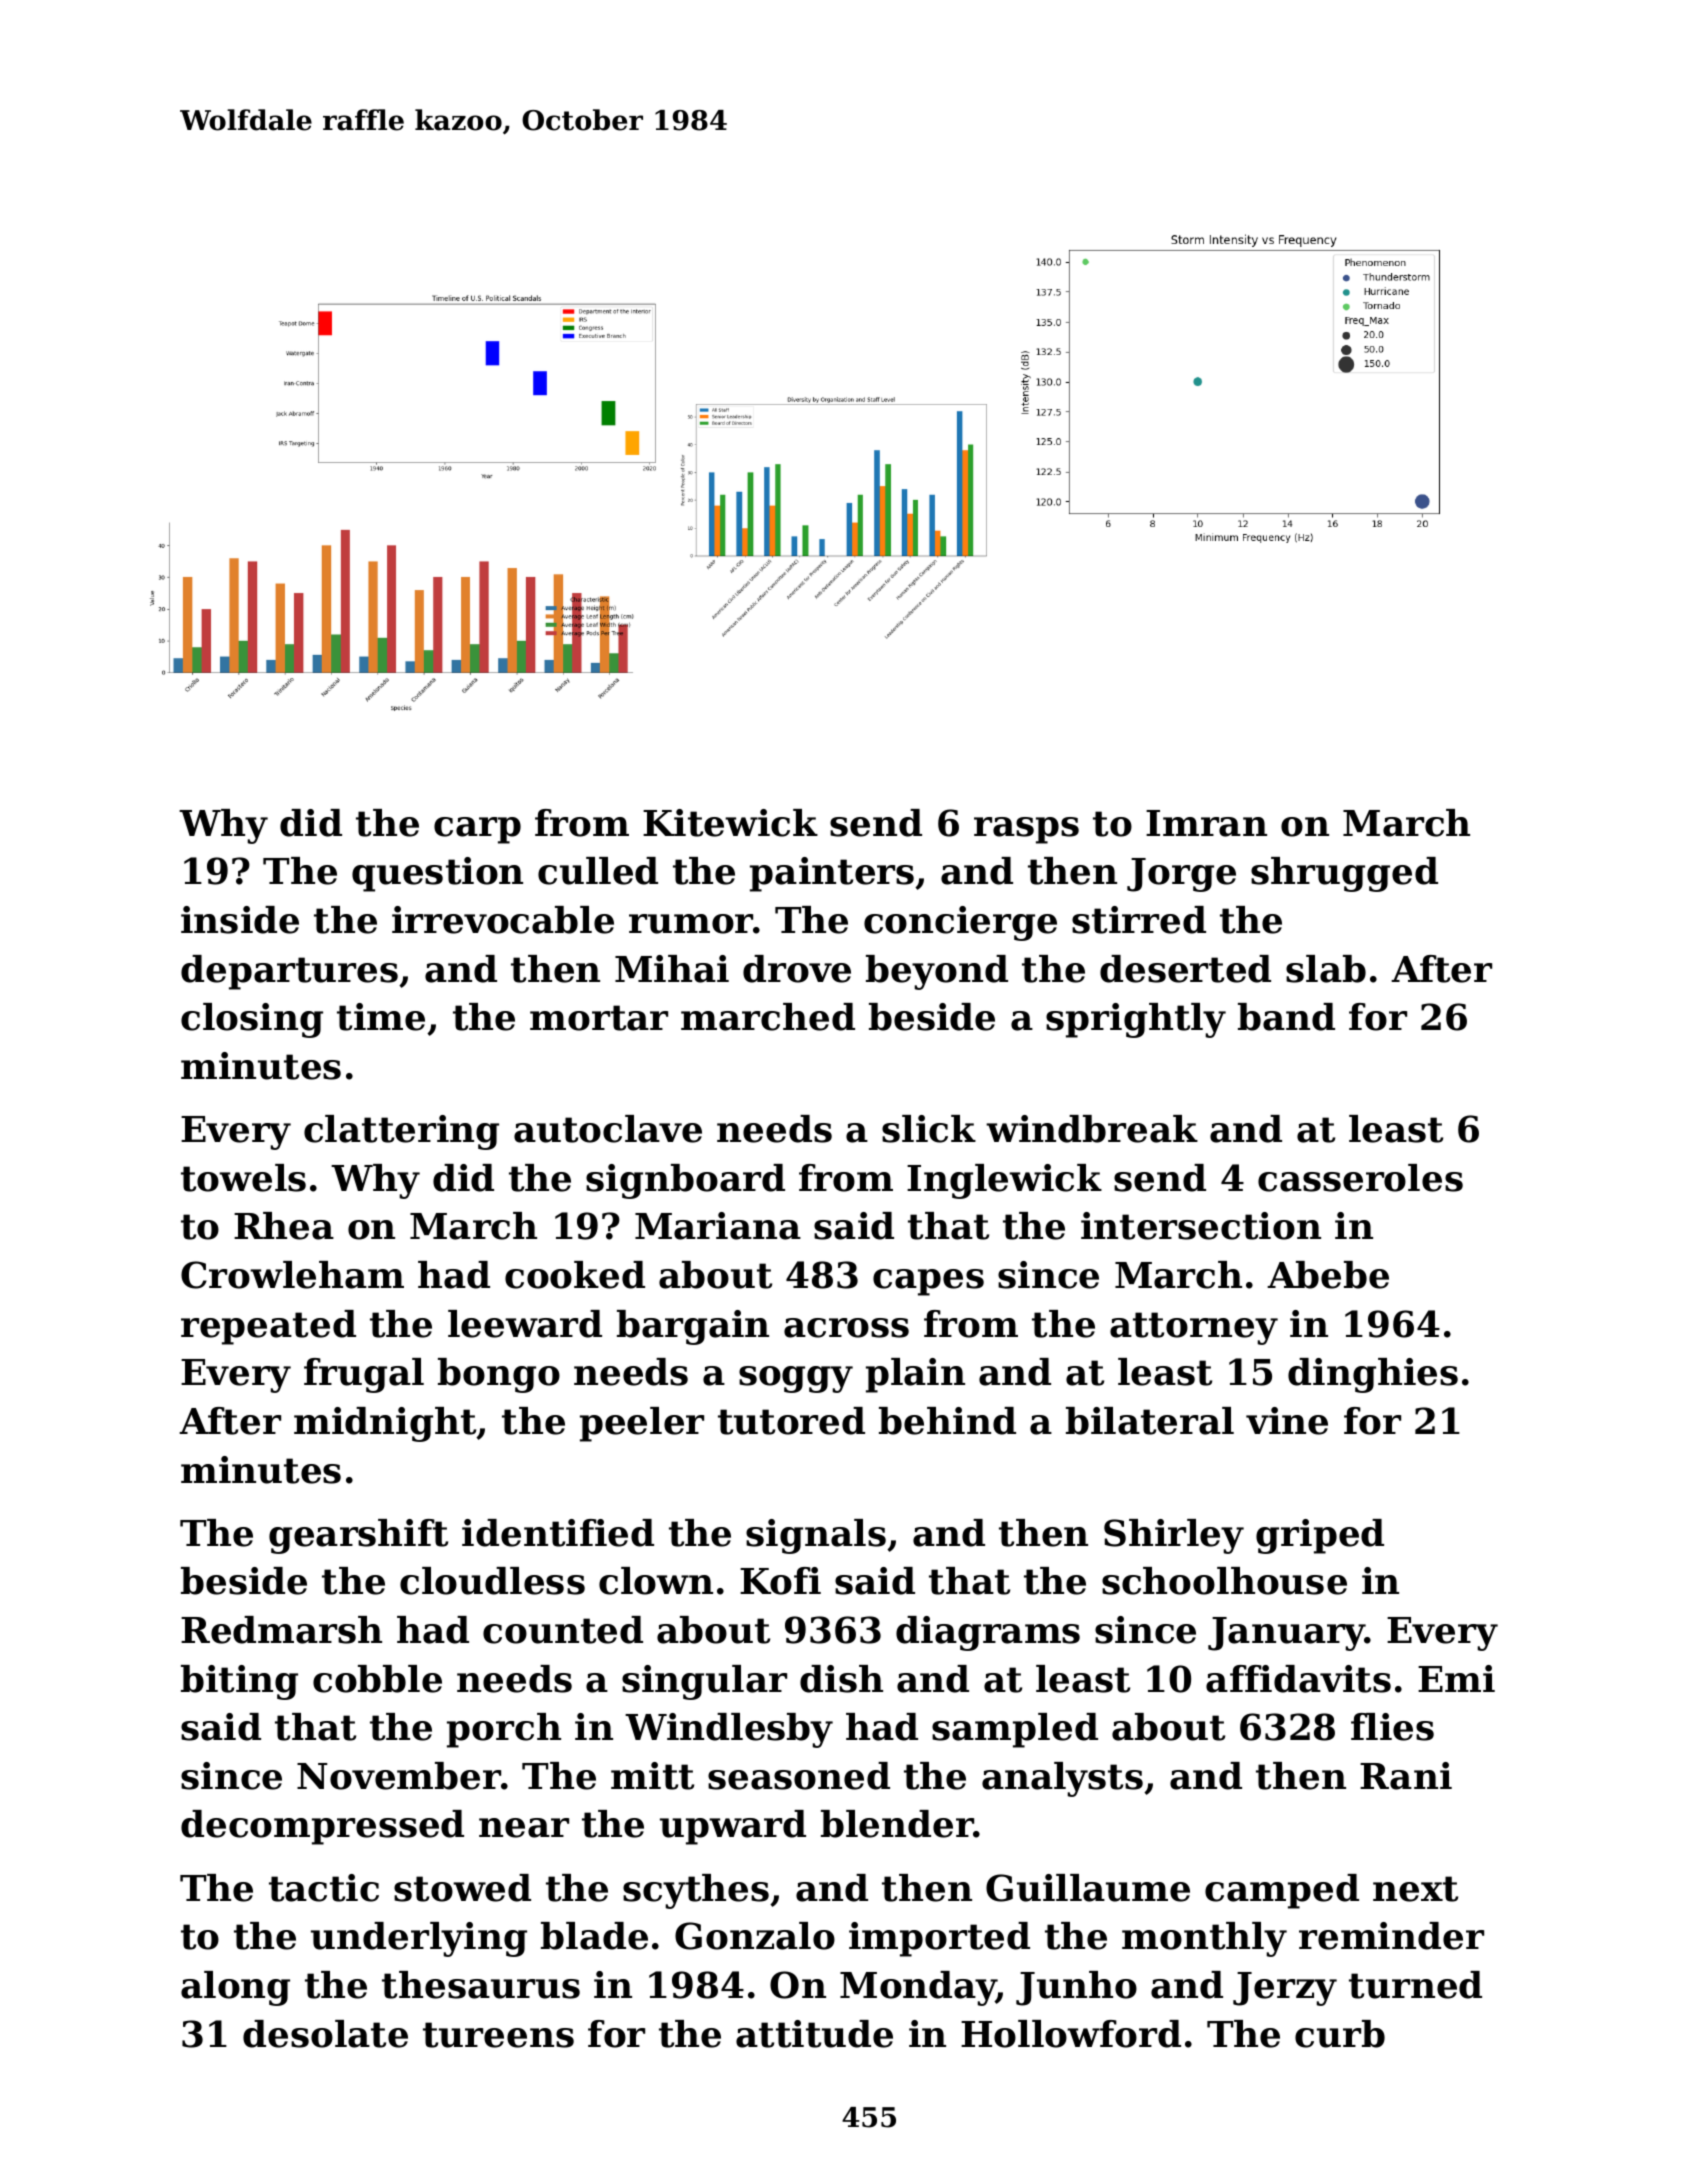  What do you see at coordinates (1201, 1226) in the page?
I see `intersection` at bounding box center [1201, 1226].
